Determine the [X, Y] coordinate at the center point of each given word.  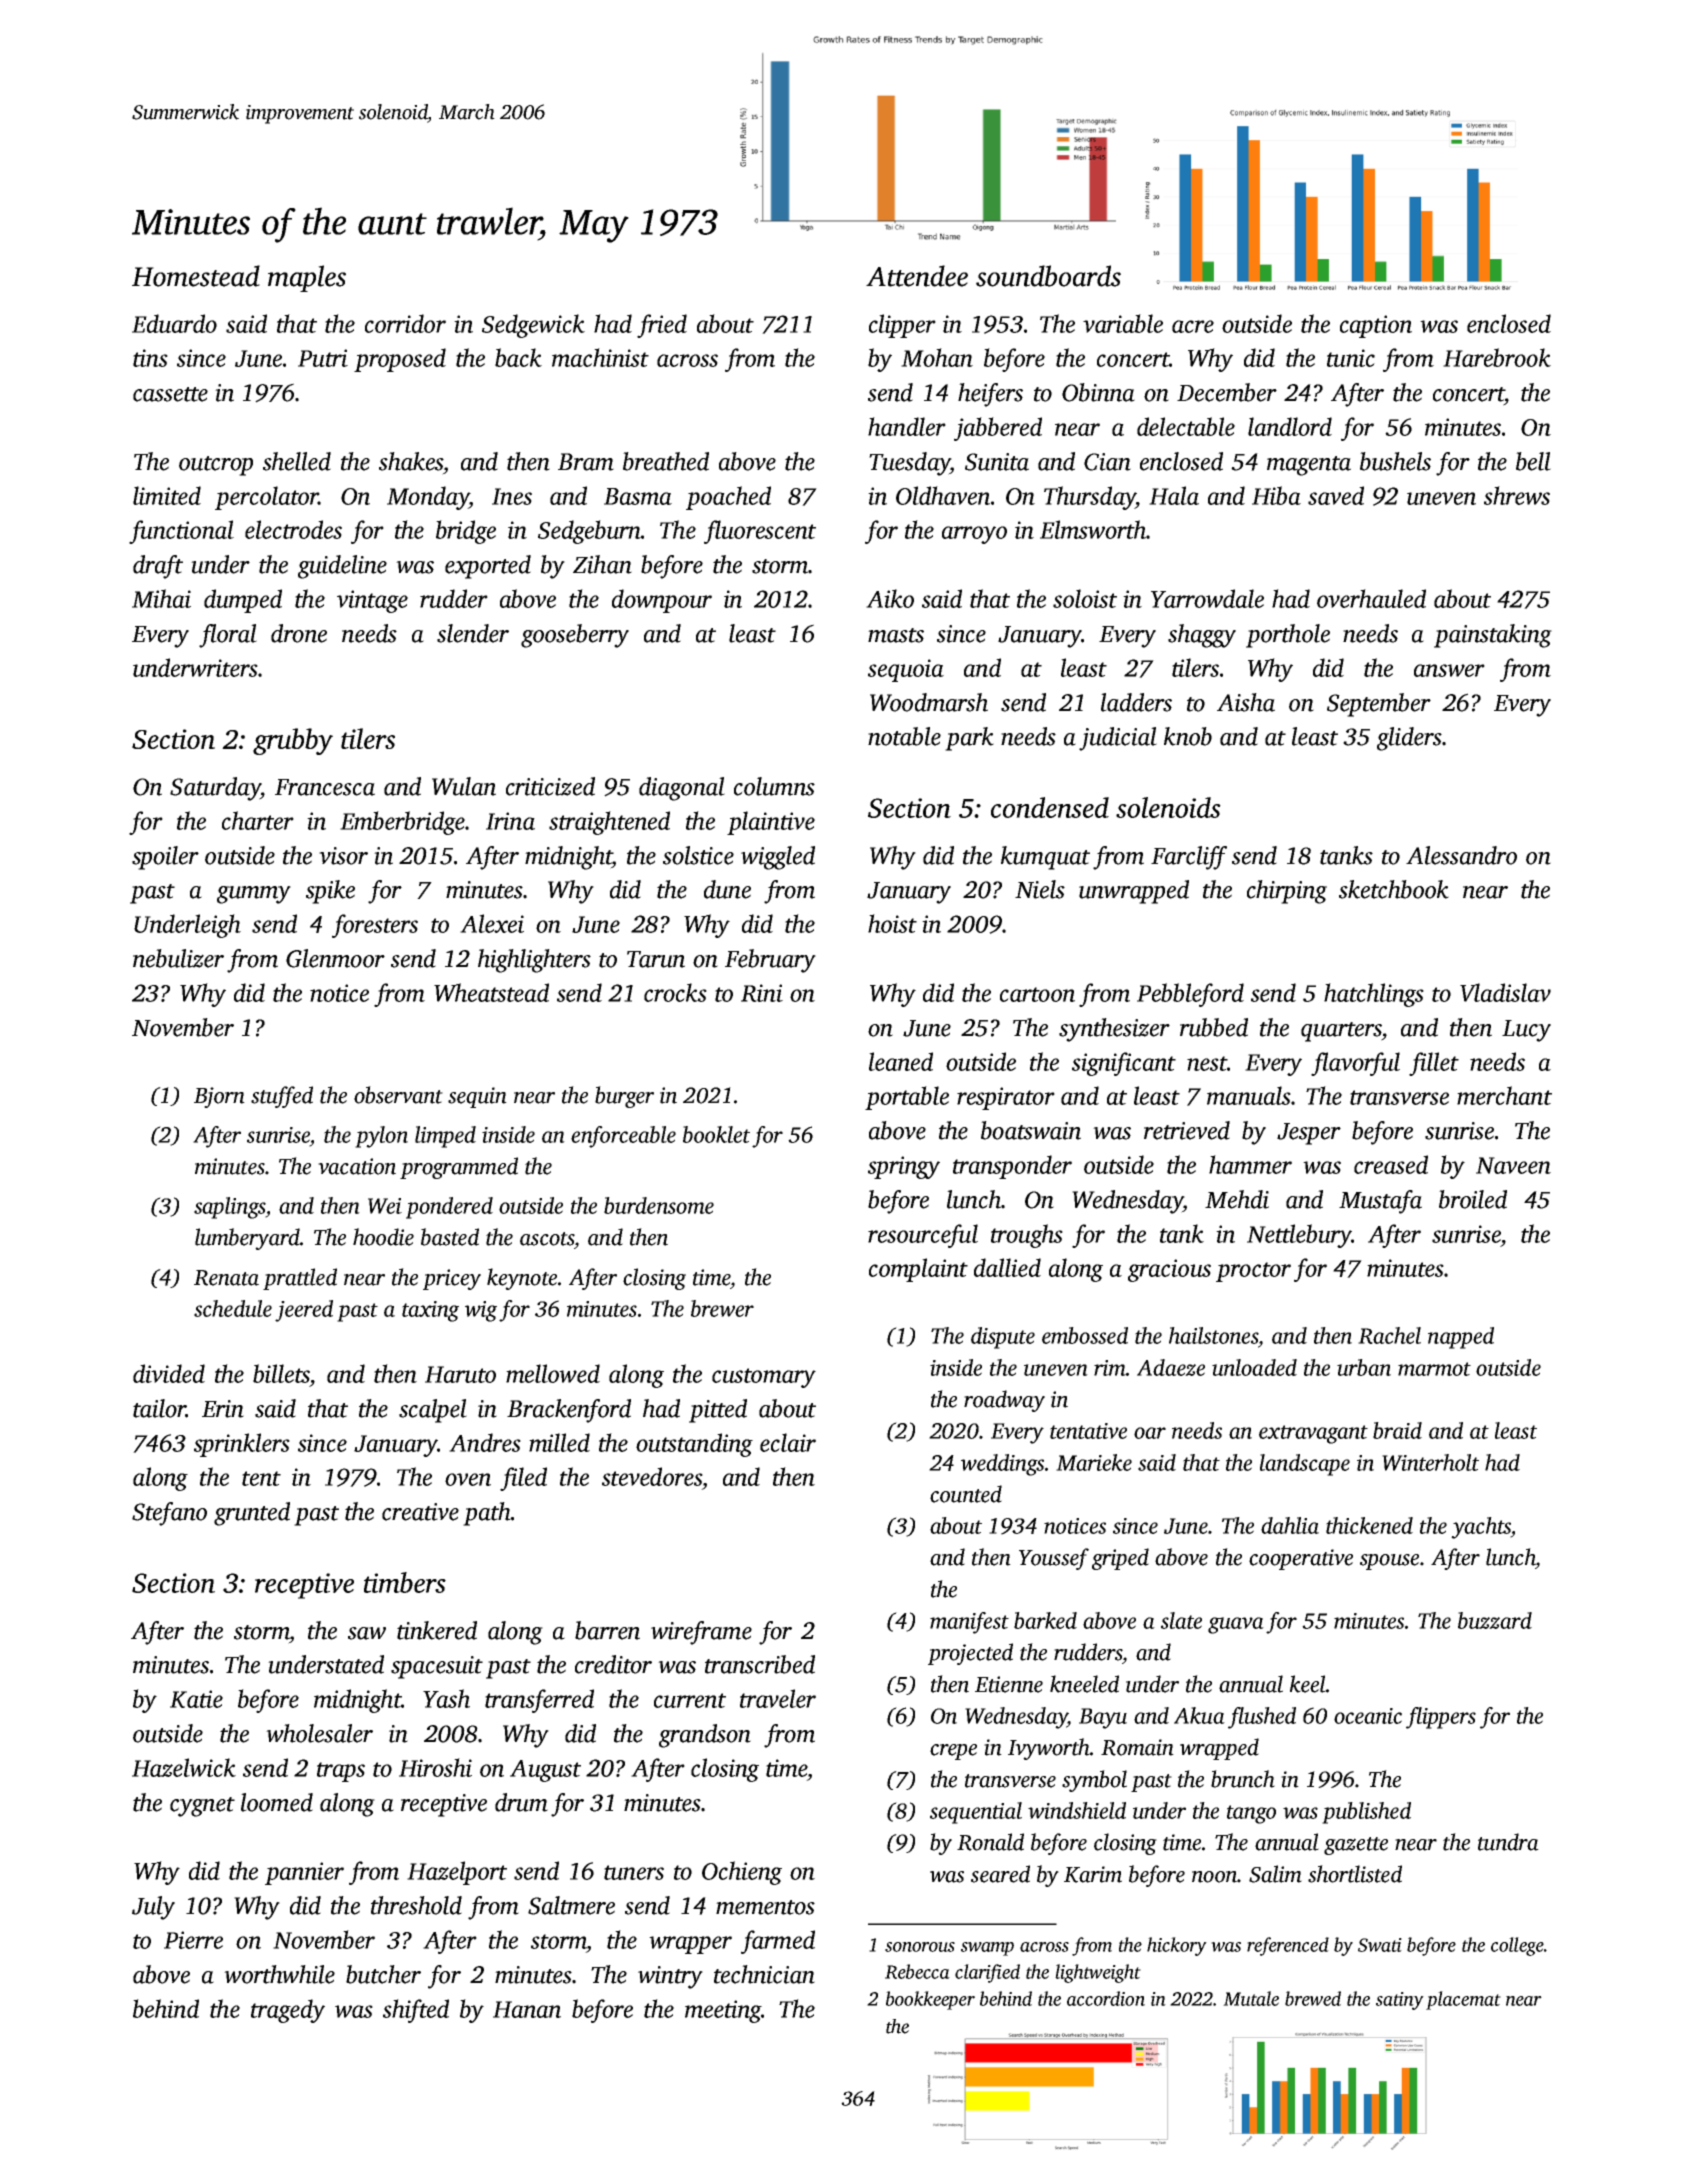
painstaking [1493, 636]
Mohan [937, 357]
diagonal [682, 789]
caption [1376, 326]
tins [150, 358]
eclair [788, 1442]
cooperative [1301, 1559]
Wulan [464, 786]
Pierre [193, 1940]
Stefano [169, 1514]
